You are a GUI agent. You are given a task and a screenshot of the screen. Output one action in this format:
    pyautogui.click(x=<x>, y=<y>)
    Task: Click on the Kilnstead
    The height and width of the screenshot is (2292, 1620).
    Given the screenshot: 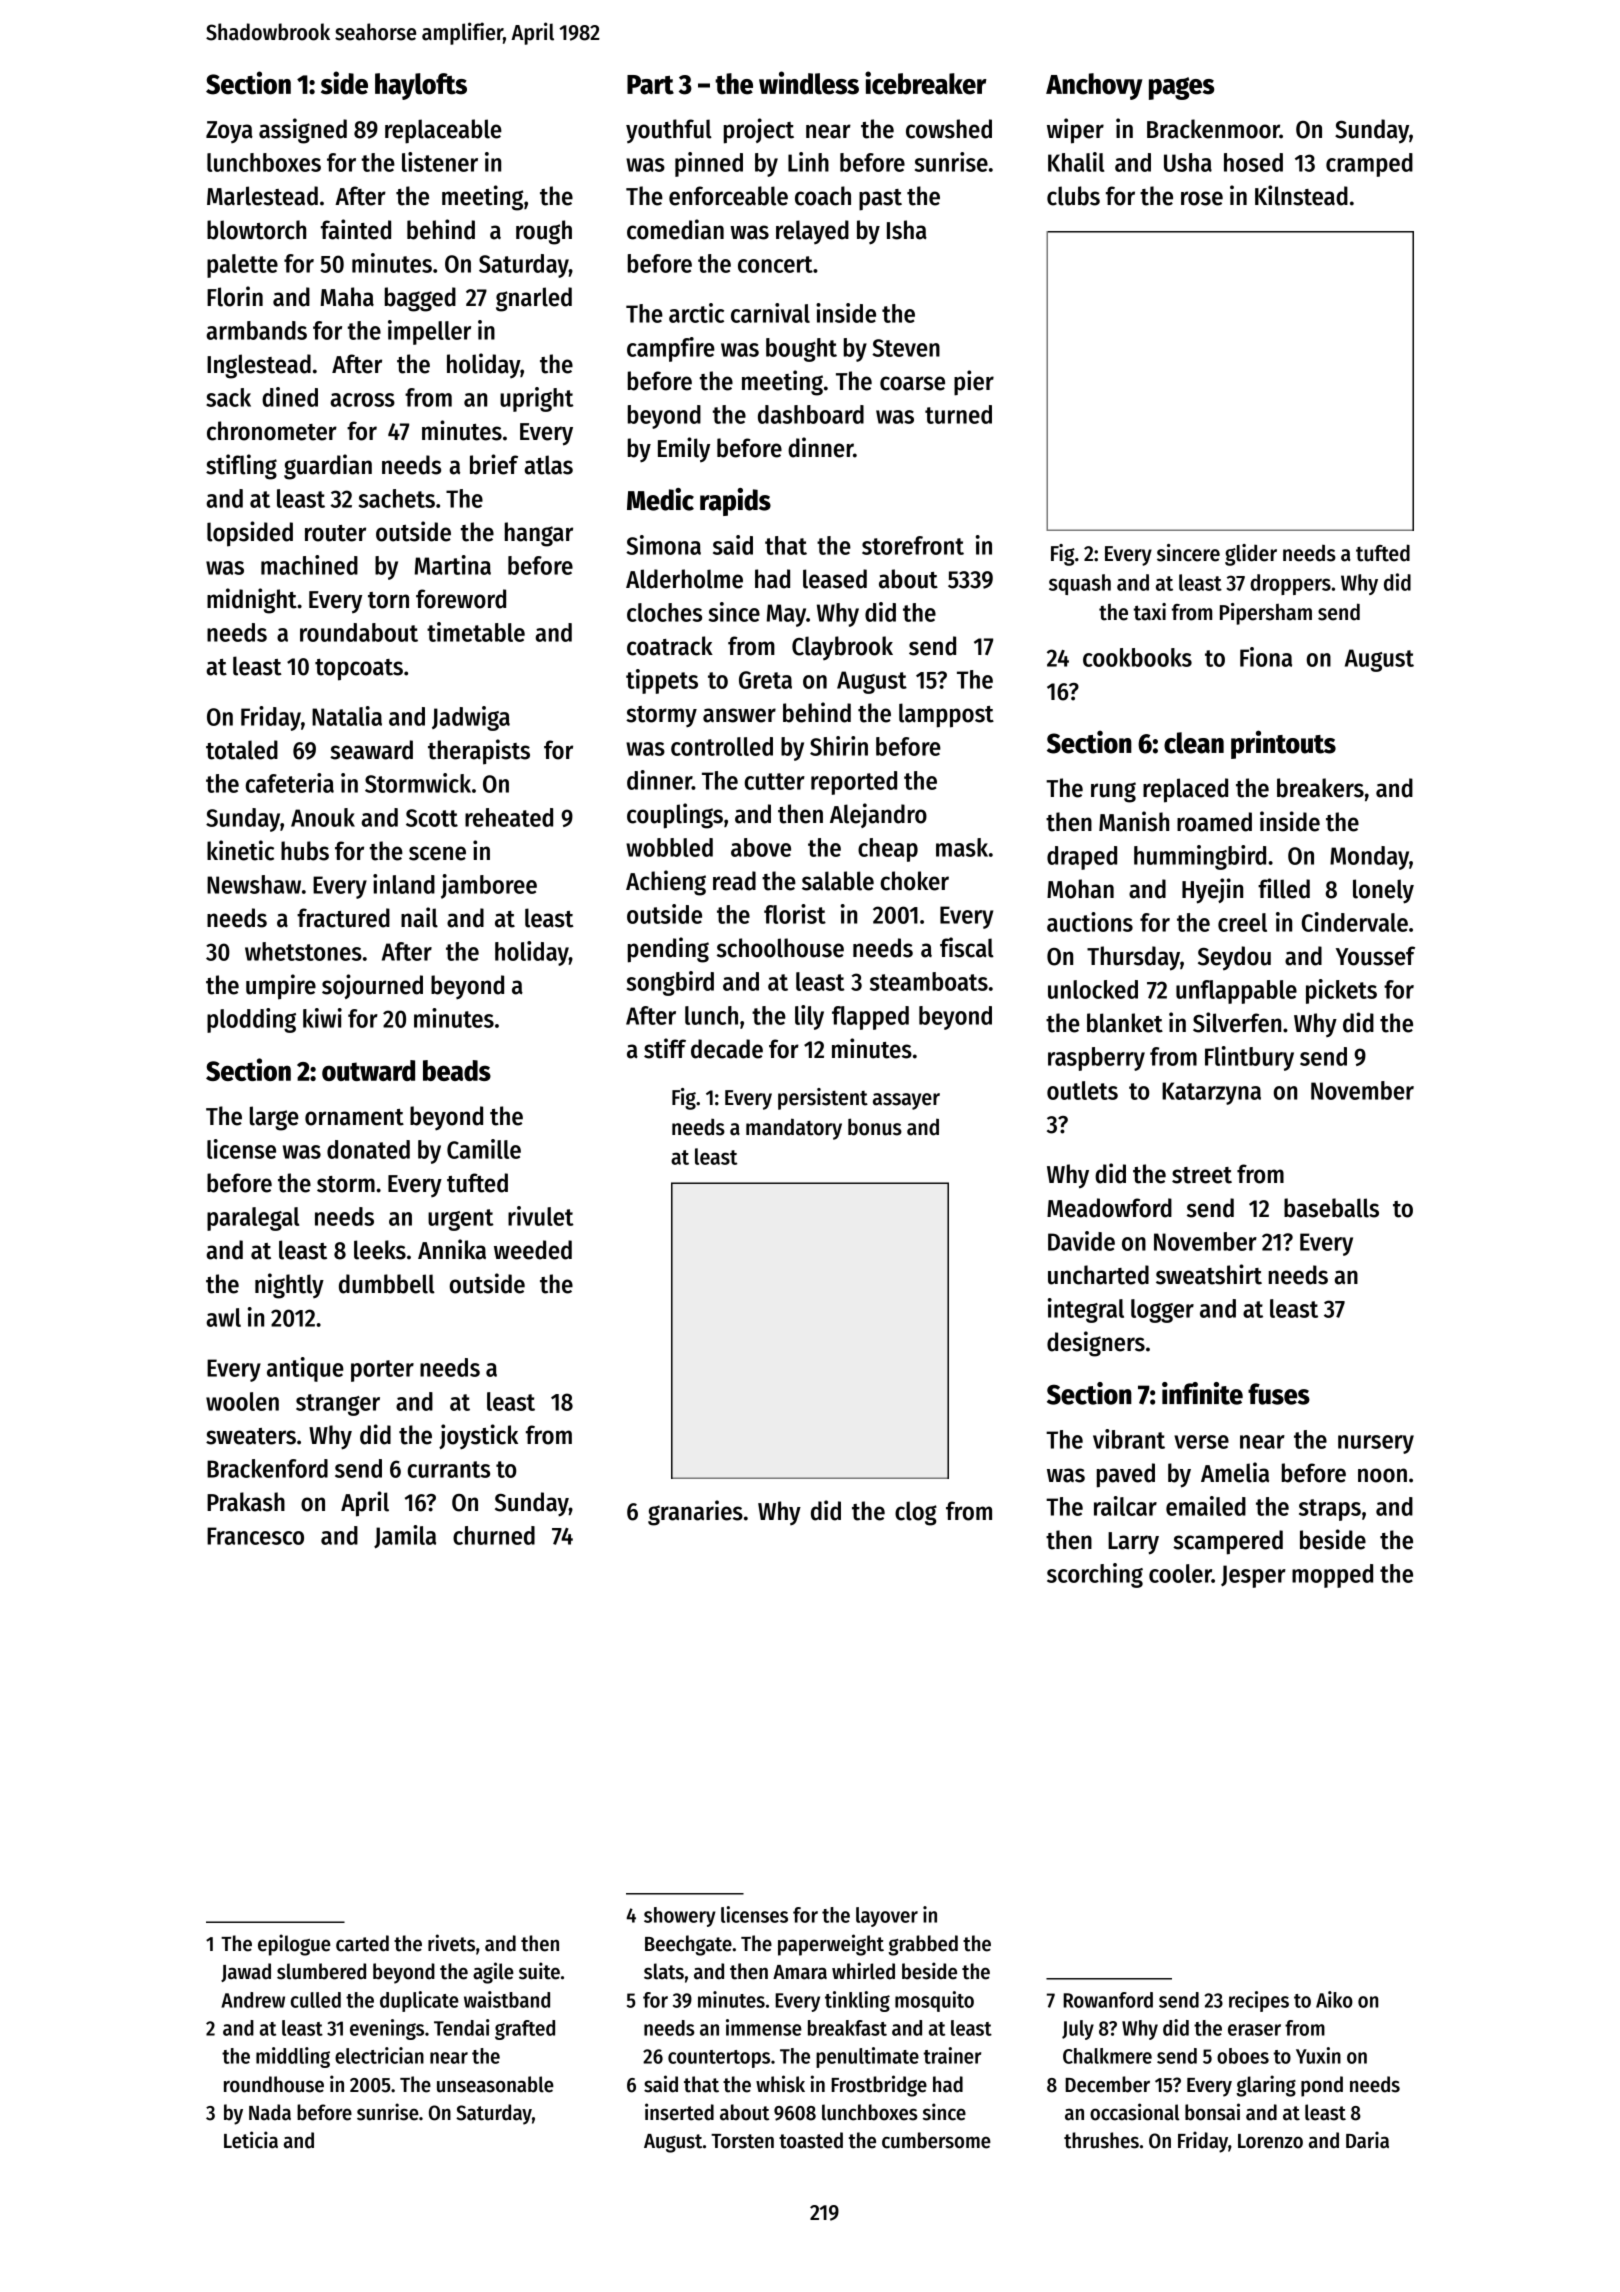 What is the action you would take?
    pyautogui.click(x=1301, y=195)
